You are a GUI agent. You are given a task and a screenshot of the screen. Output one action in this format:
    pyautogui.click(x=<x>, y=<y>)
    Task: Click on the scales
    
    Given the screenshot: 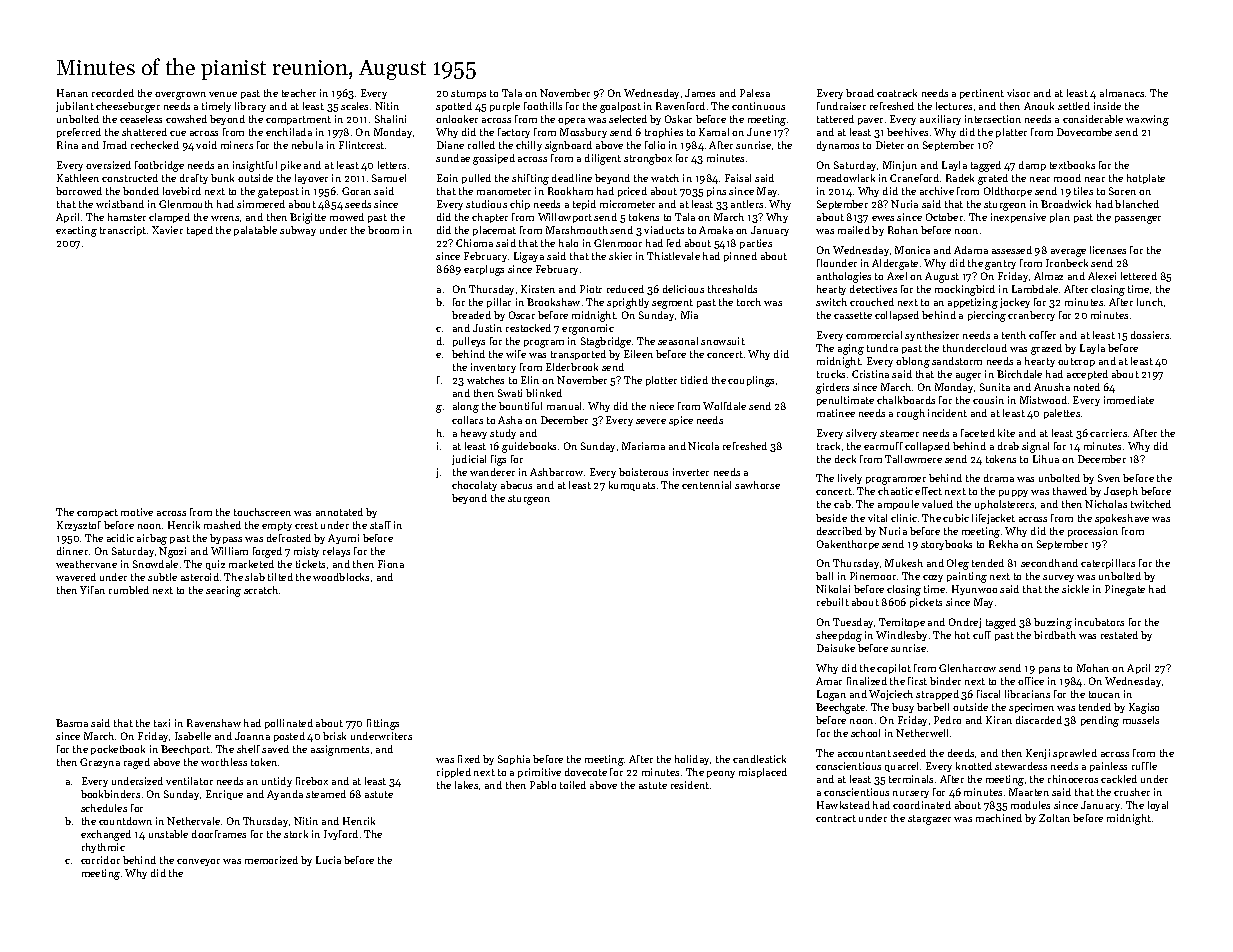 What is the action you would take?
    pyautogui.click(x=354, y=106)
